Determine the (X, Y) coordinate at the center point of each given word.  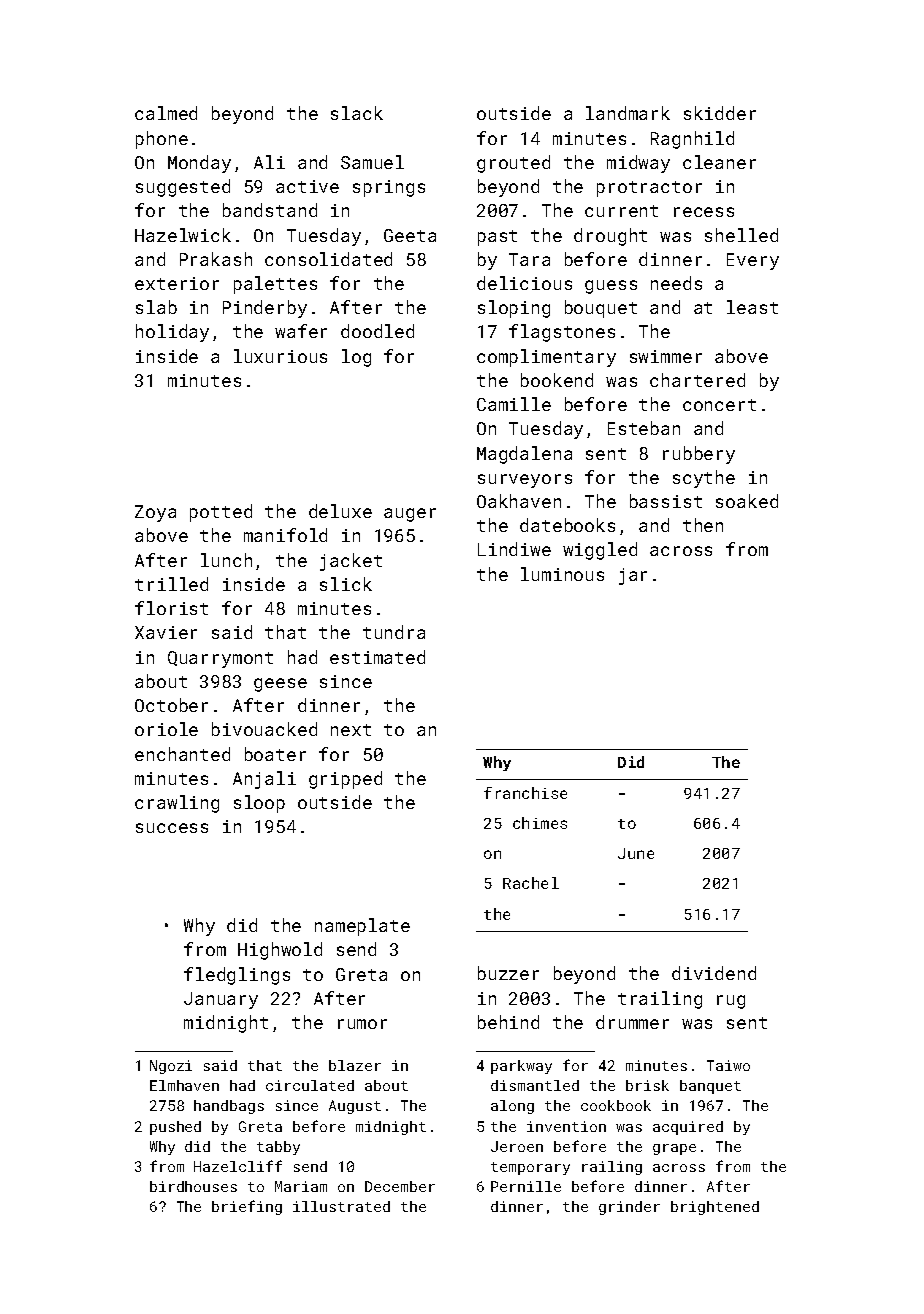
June (636, 853)
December (400, 1186)
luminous (562, 574)
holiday (172, 333)
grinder (629, 1208)
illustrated (341, 1206)
